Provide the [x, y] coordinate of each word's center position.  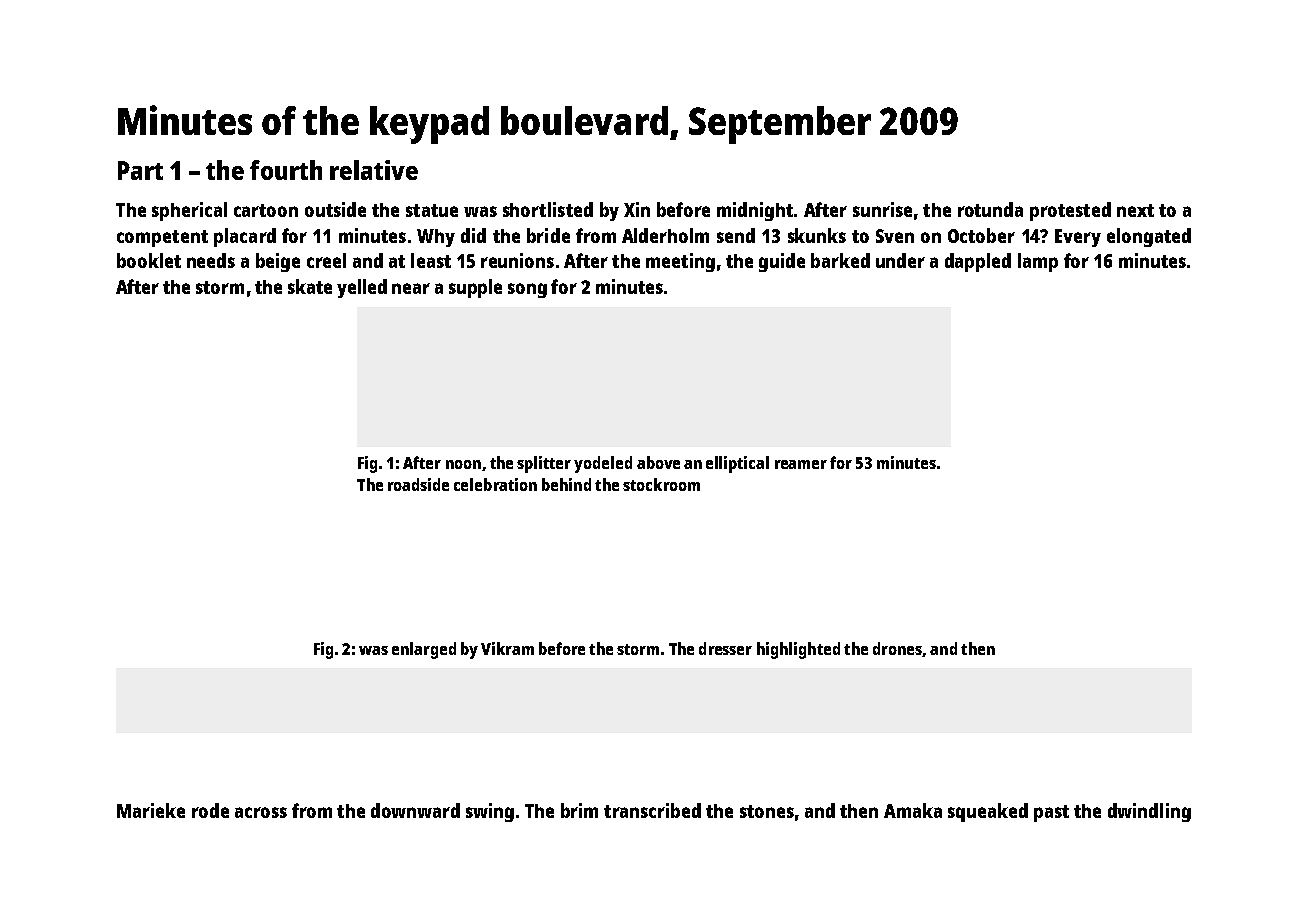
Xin [637, 209]
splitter [544, 464]
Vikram [507, 648]
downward [415, 810]
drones [897, 648]
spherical [189, 211]
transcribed [652, 810]
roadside [418, 484]
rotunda [990, 209]
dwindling [1149, 812]
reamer [801, 464]
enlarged [424, 650]
